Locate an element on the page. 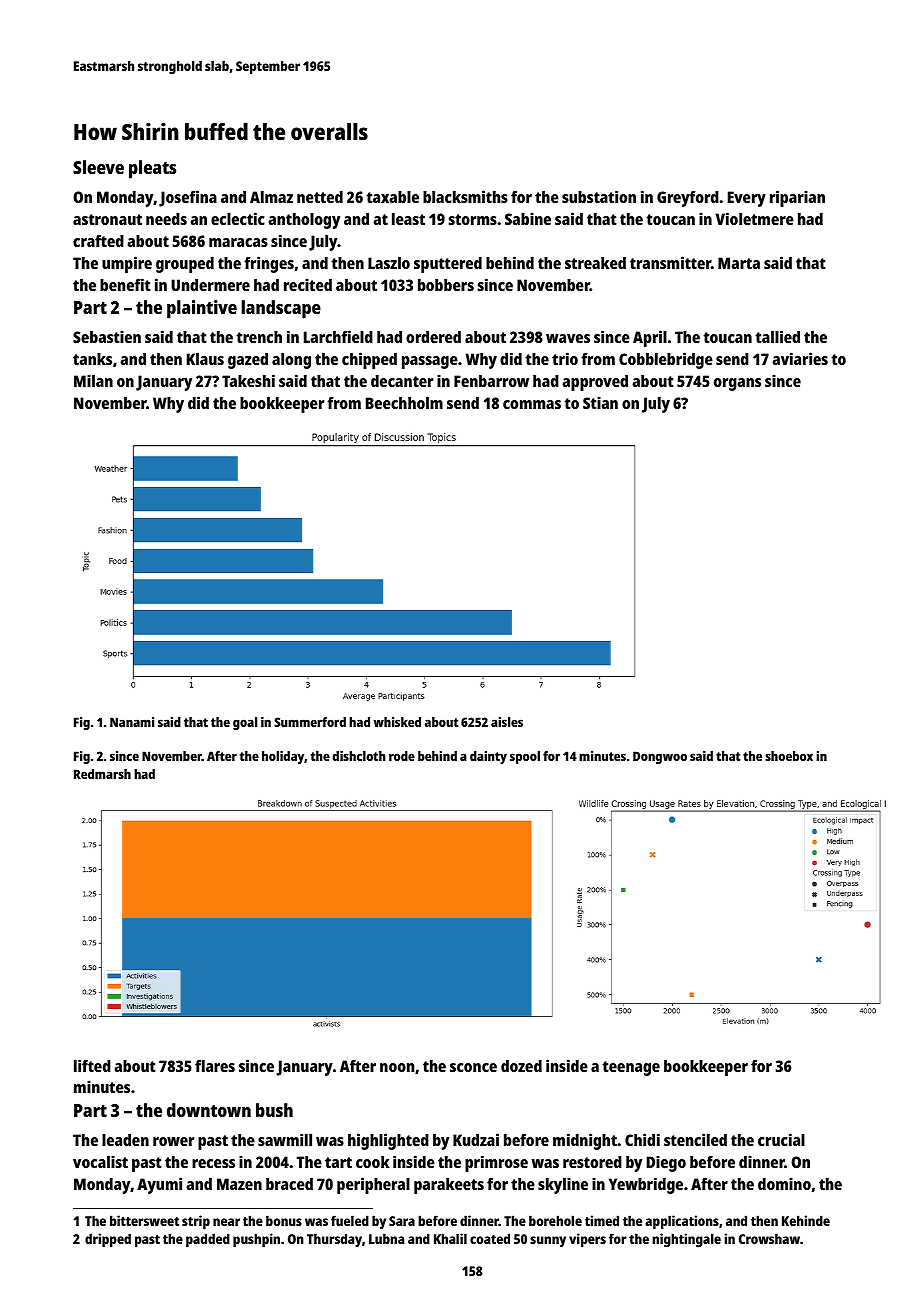 The width and height of the document is (924, 1308). rode is located at coordinates (402, 756).
